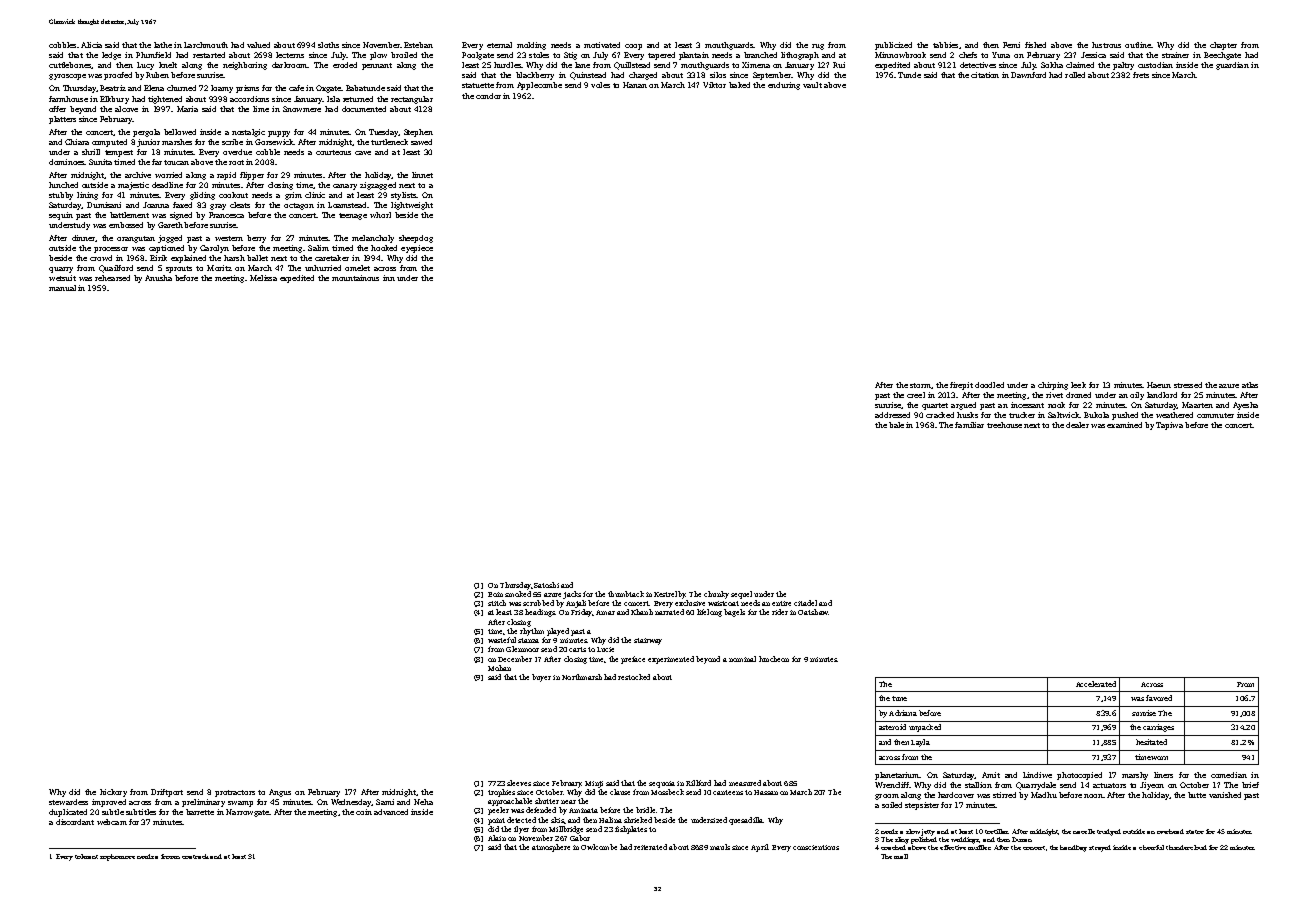  Describe the element at coordinates (1159, 698) in the page. I see `favored` at that location.
